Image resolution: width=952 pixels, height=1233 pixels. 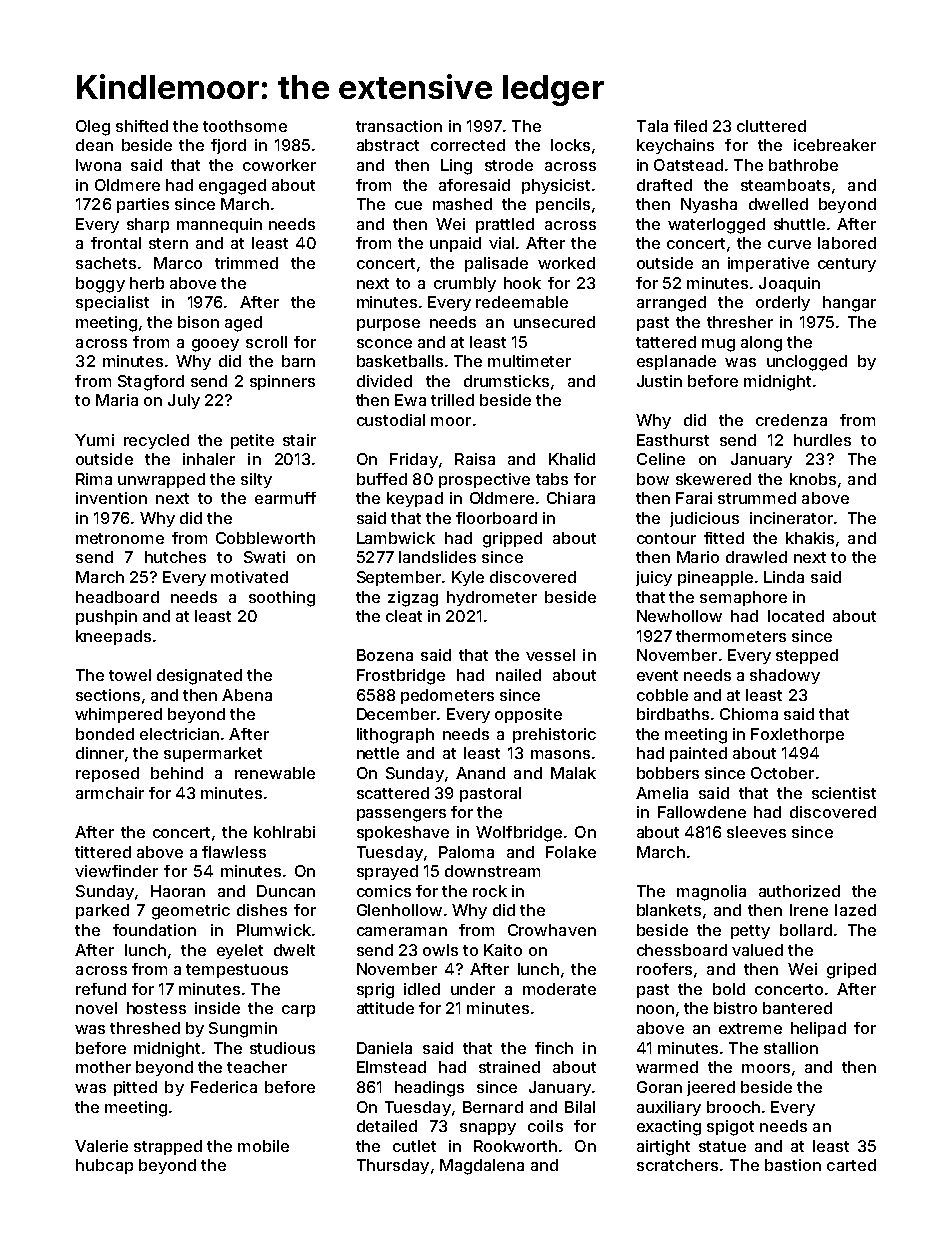 What do you see at coordinates (809, 910) in the page?
I see `Irene` at bounding box center [809, 910].
